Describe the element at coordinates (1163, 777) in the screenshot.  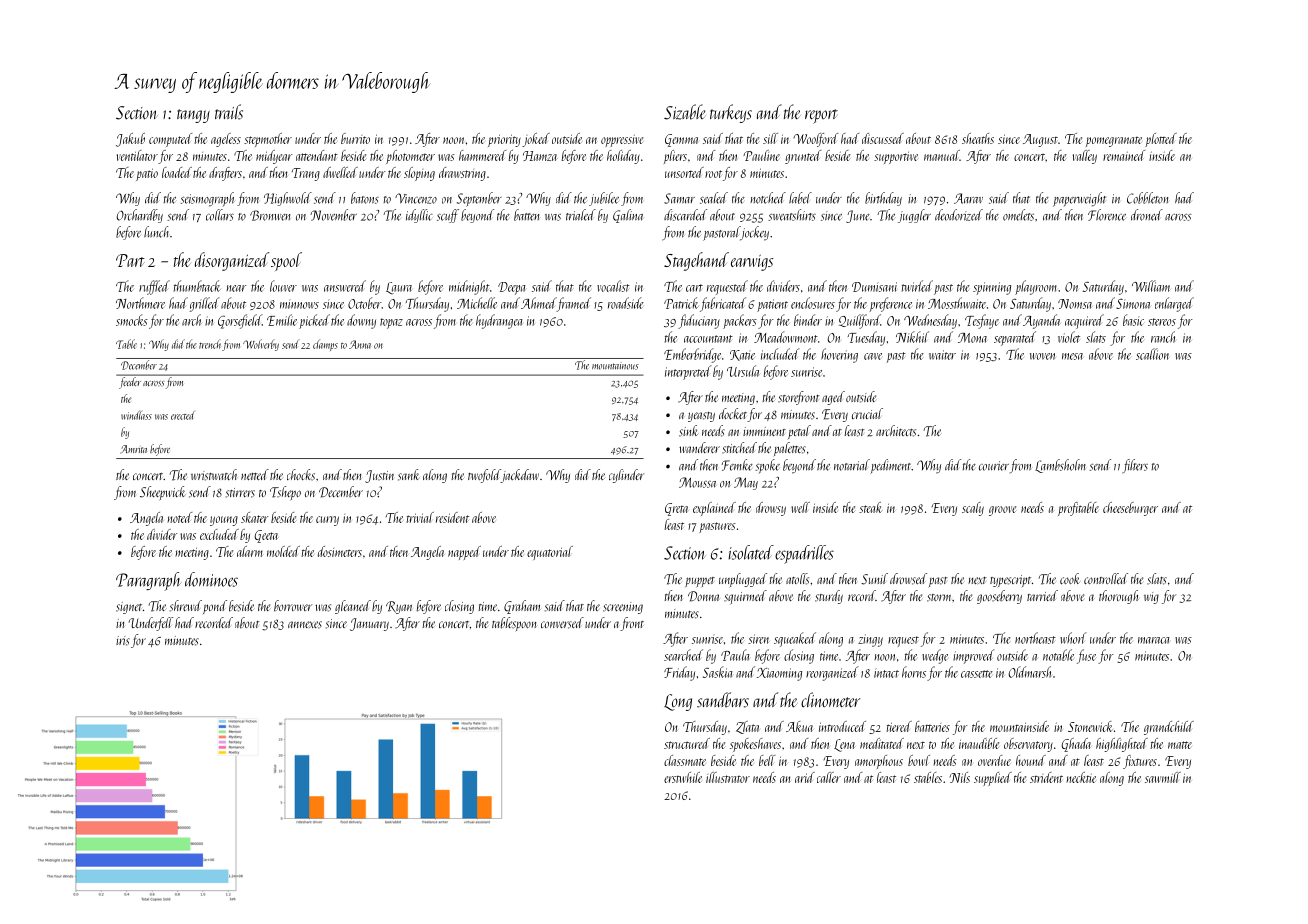
I see `sawmill` at that location.
